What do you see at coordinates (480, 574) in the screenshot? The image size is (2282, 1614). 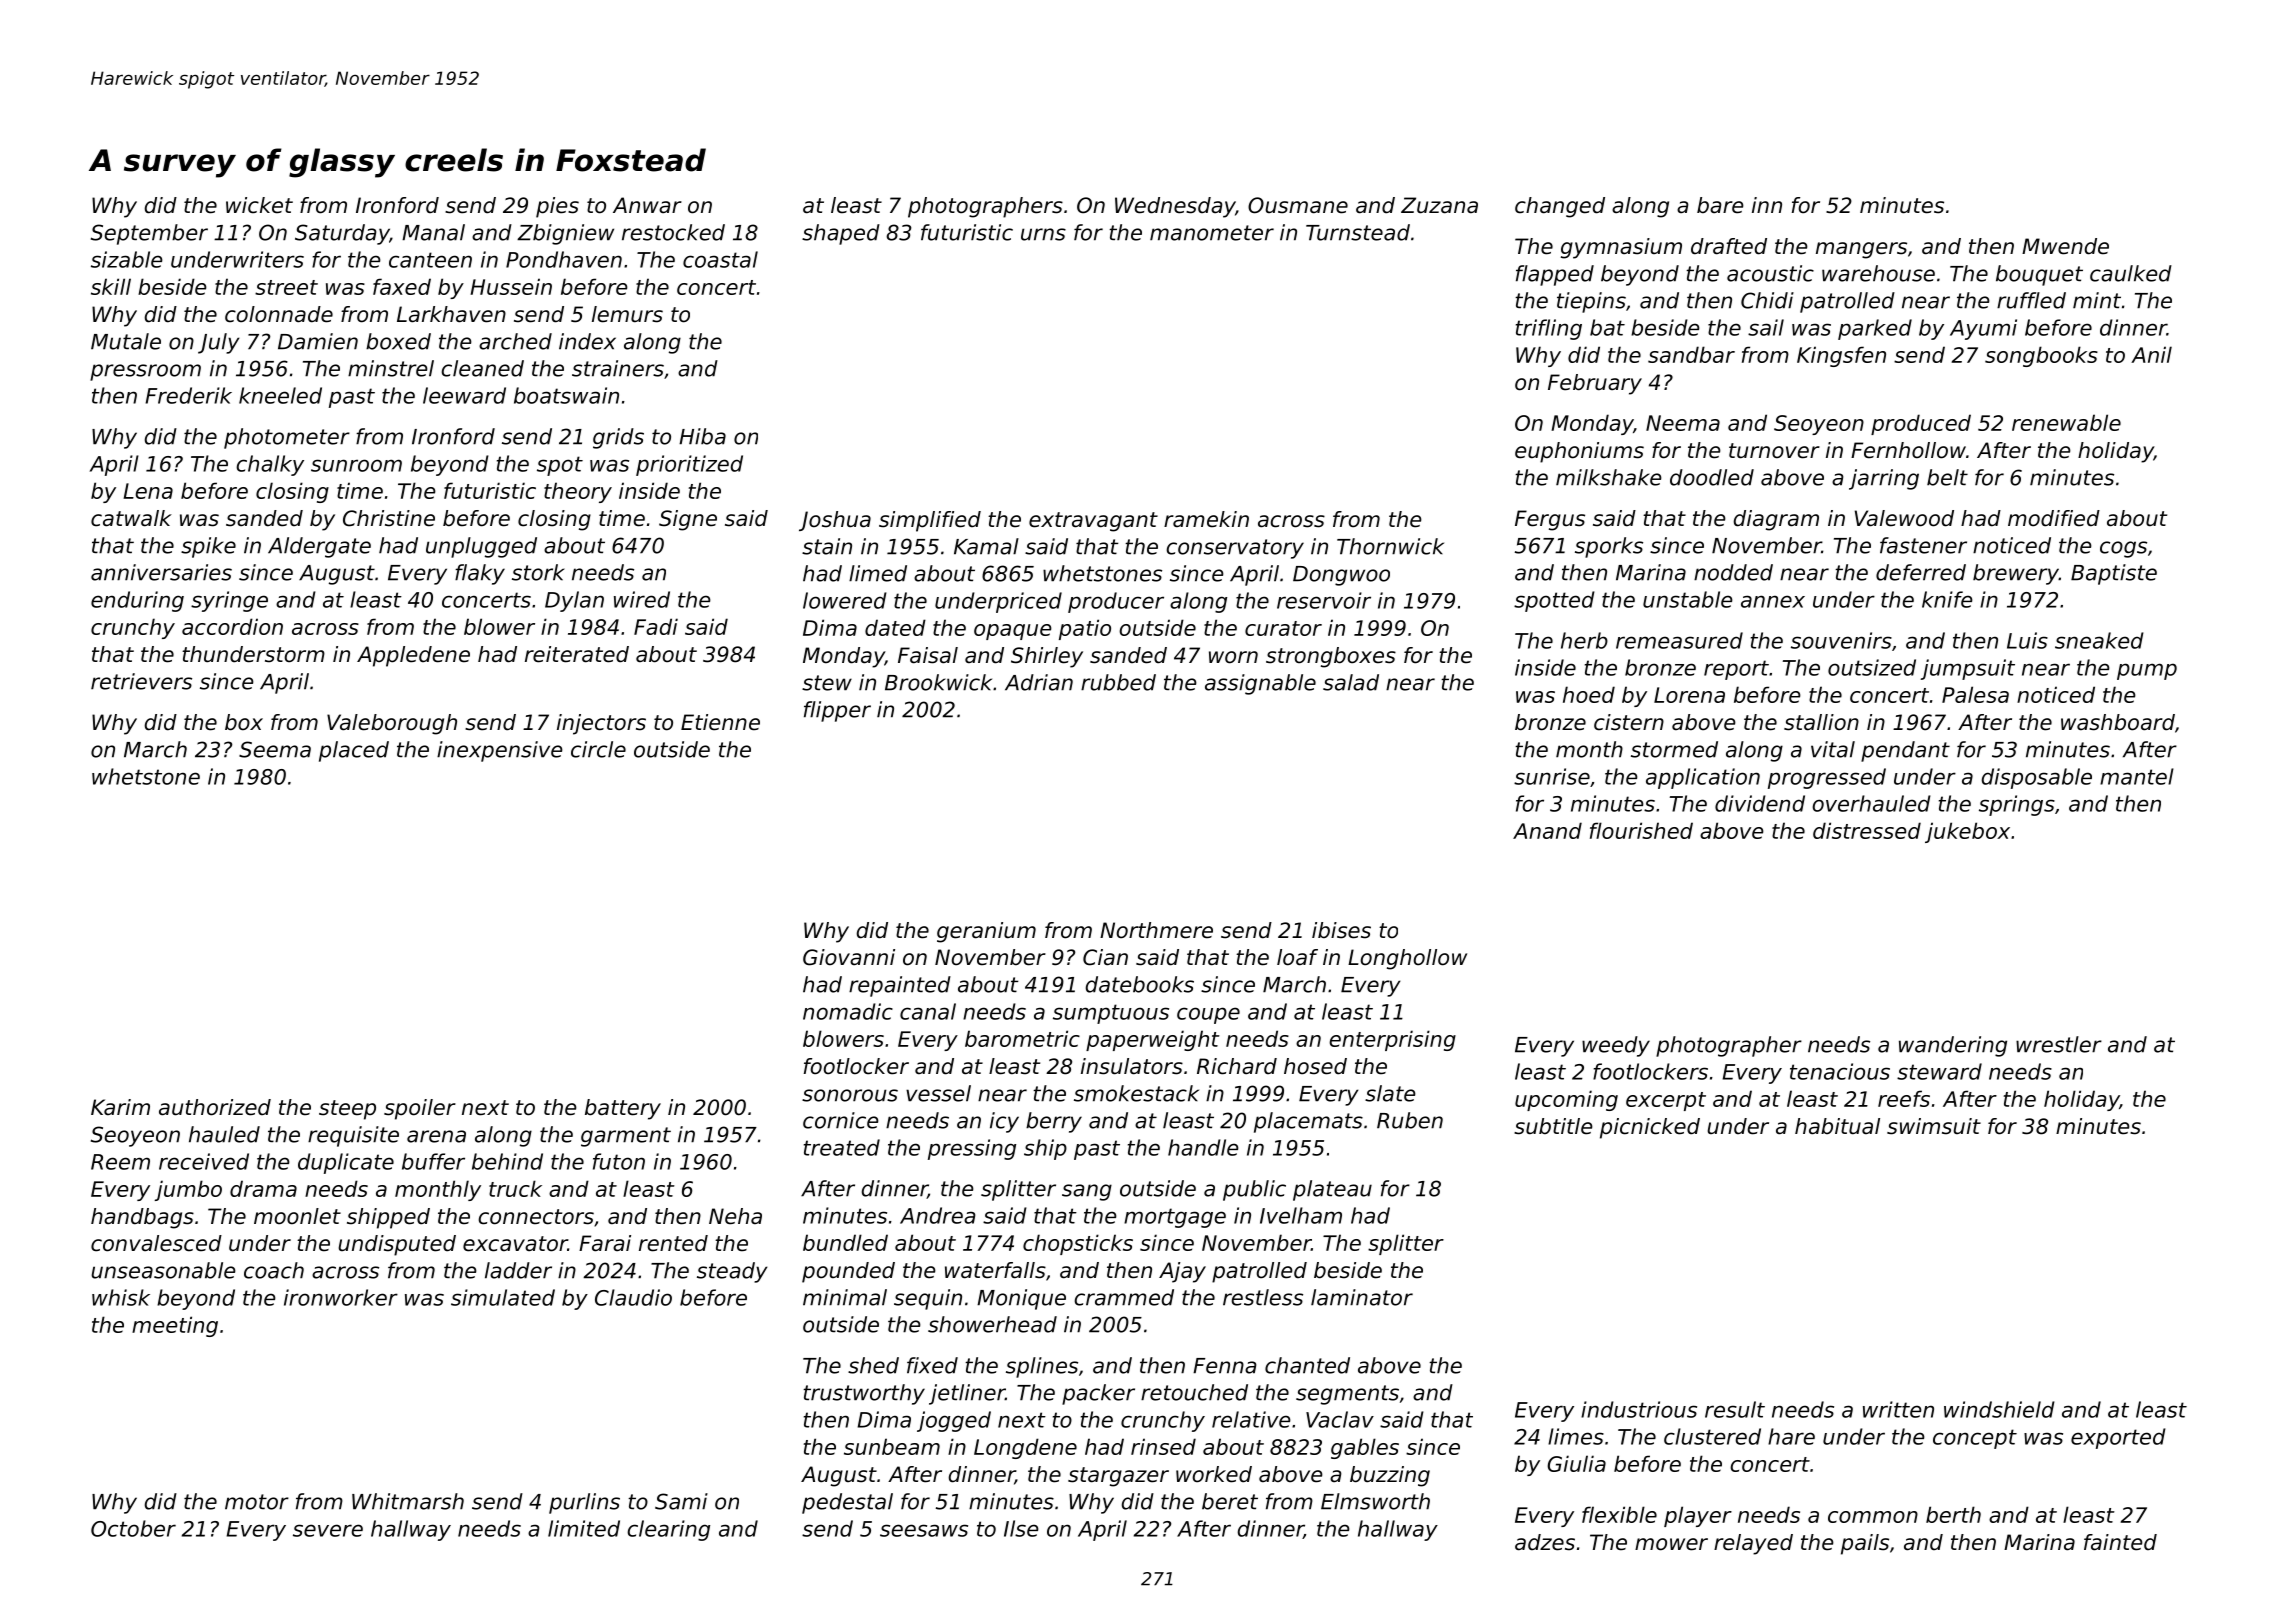 I see `flaky` at bounding box center [480, 574].
